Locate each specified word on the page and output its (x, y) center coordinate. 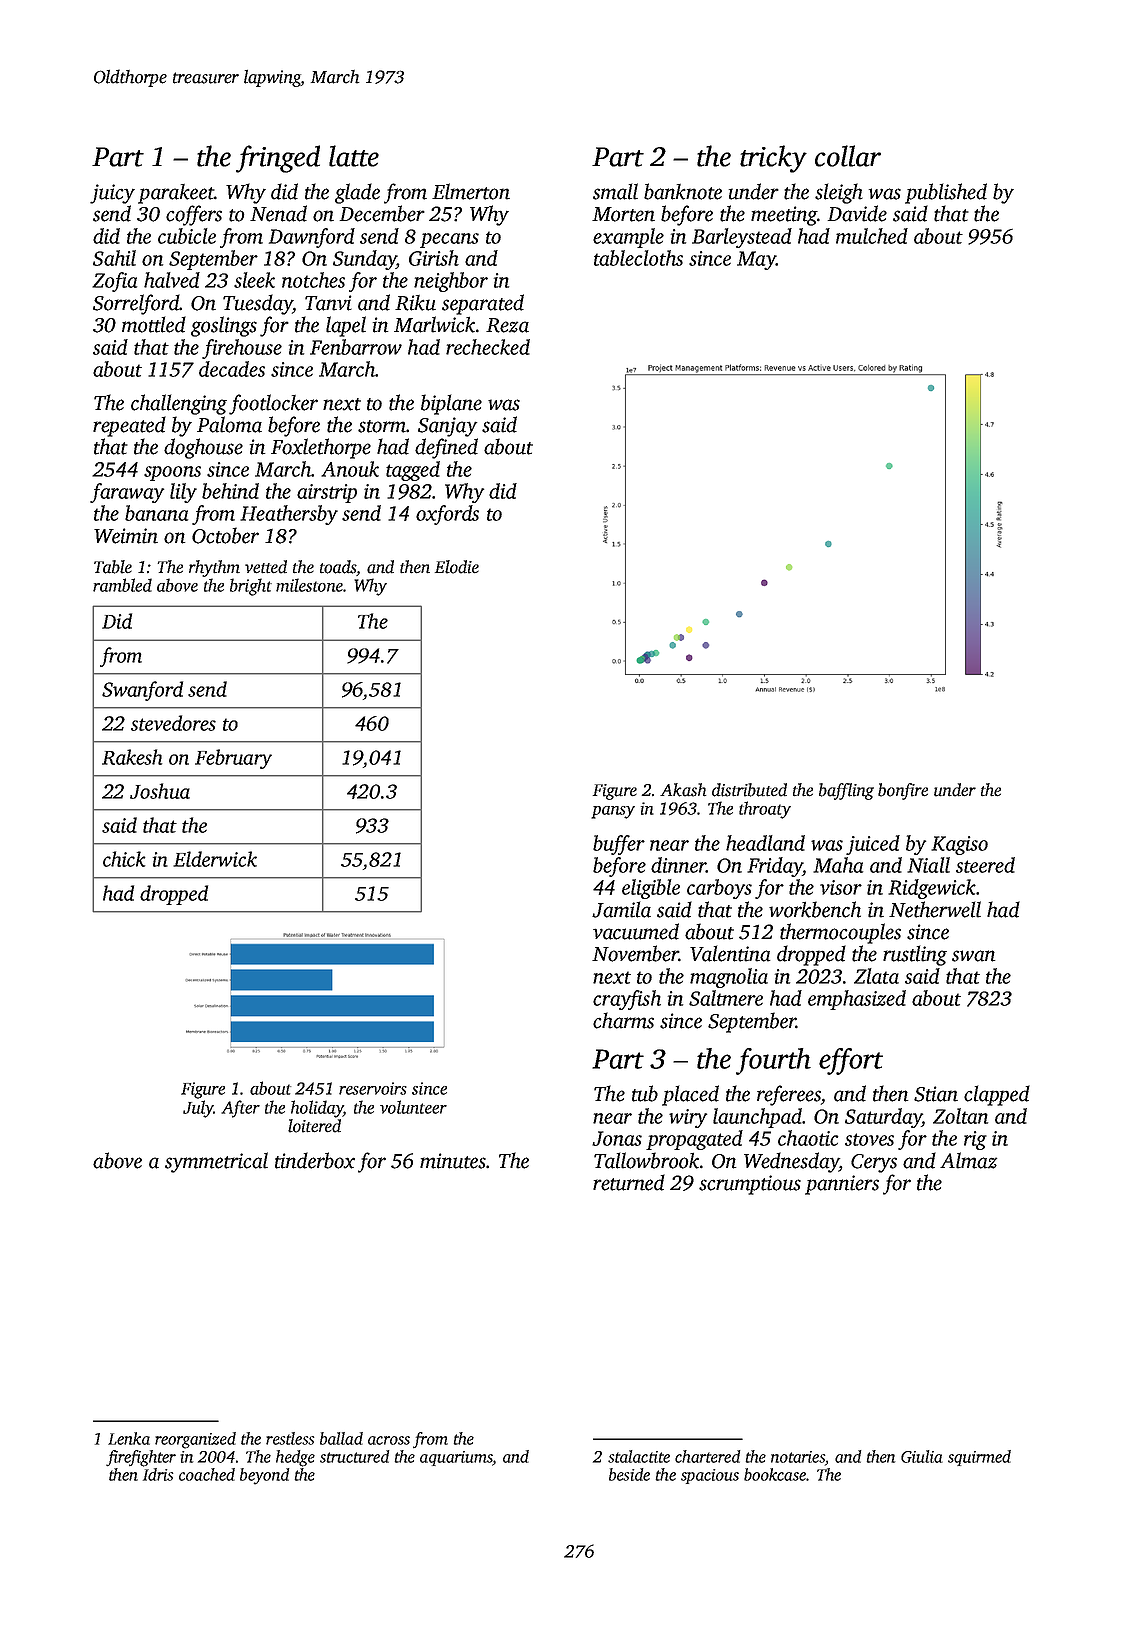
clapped (997, 1095)
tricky (773, 159)
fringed (278, 159)
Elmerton (471, 191)
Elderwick (215, 859)
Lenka (129, 1438)
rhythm (214, 568)
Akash (683, 790)
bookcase (775, 1474)
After (240, 1109)
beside (629, 1474)
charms (623, 1020)
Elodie (457, 567)
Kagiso (959, 845)
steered (985, 865)
